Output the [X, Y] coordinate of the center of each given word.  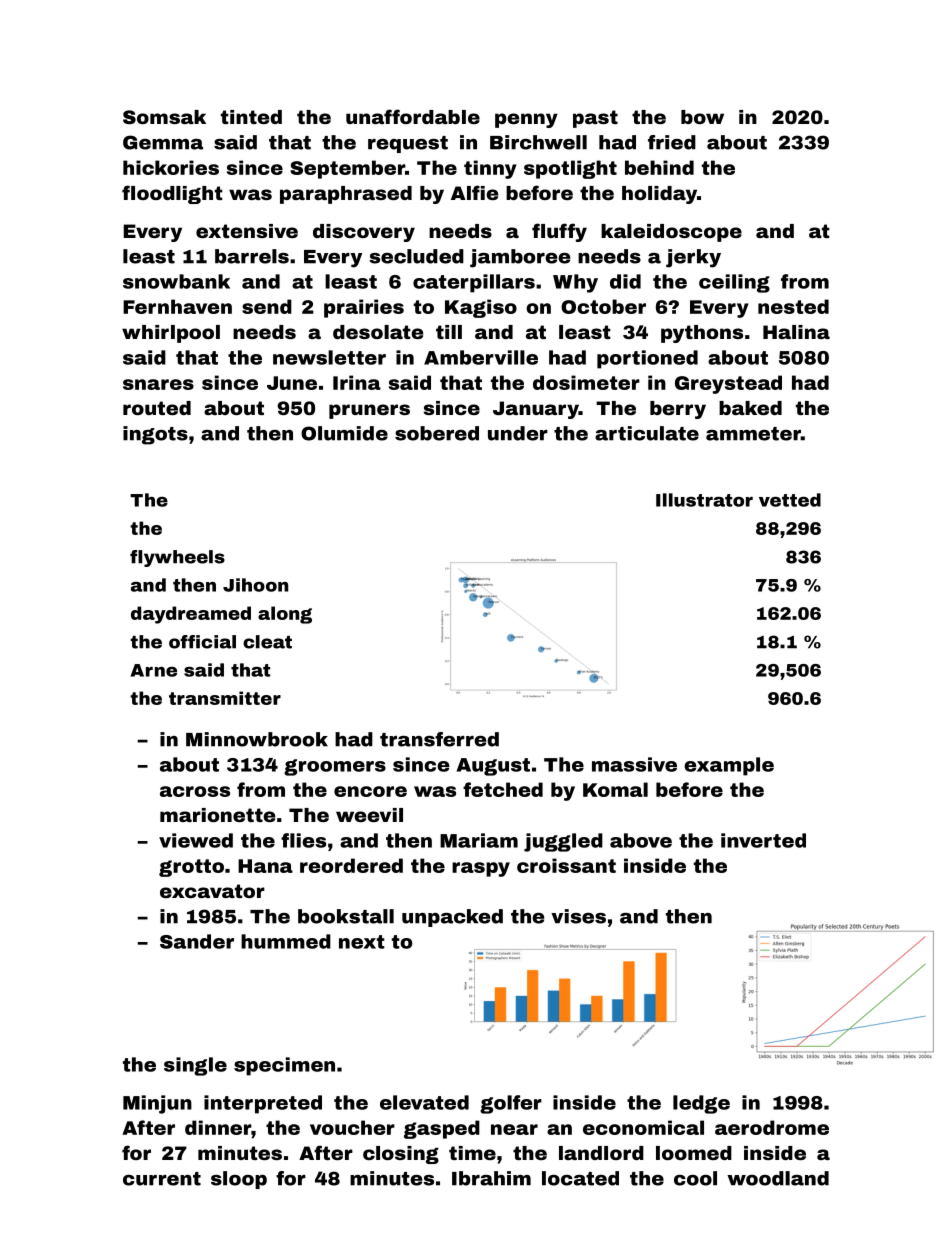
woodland [778, 1178]
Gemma [163, 142]
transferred [439, 739]
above [641, 840]
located [580, 1178]
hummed [286, 941]
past [595, 119]
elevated [424, 1102]
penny [526, 120]
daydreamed [191, 615]
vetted [790, 500]
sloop [239, 1180]
